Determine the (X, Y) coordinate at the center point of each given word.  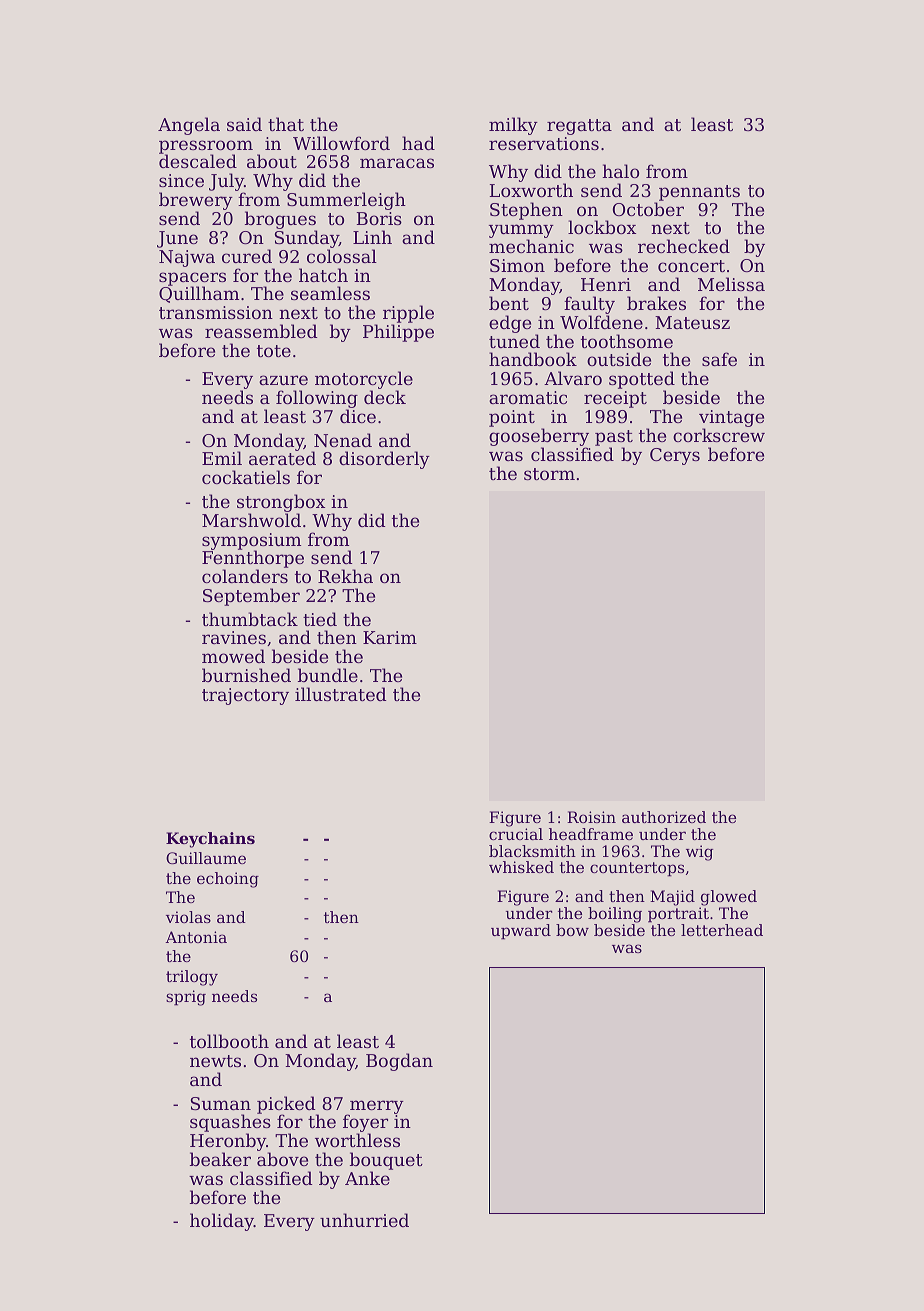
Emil (222, 458)
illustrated (340, 694)
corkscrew (719, 435)
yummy (521, 232)
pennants (699, 193)
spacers (192, 279)
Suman (221, 1103)
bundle (328, 675)
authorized (664, 817)
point (512, 418)
